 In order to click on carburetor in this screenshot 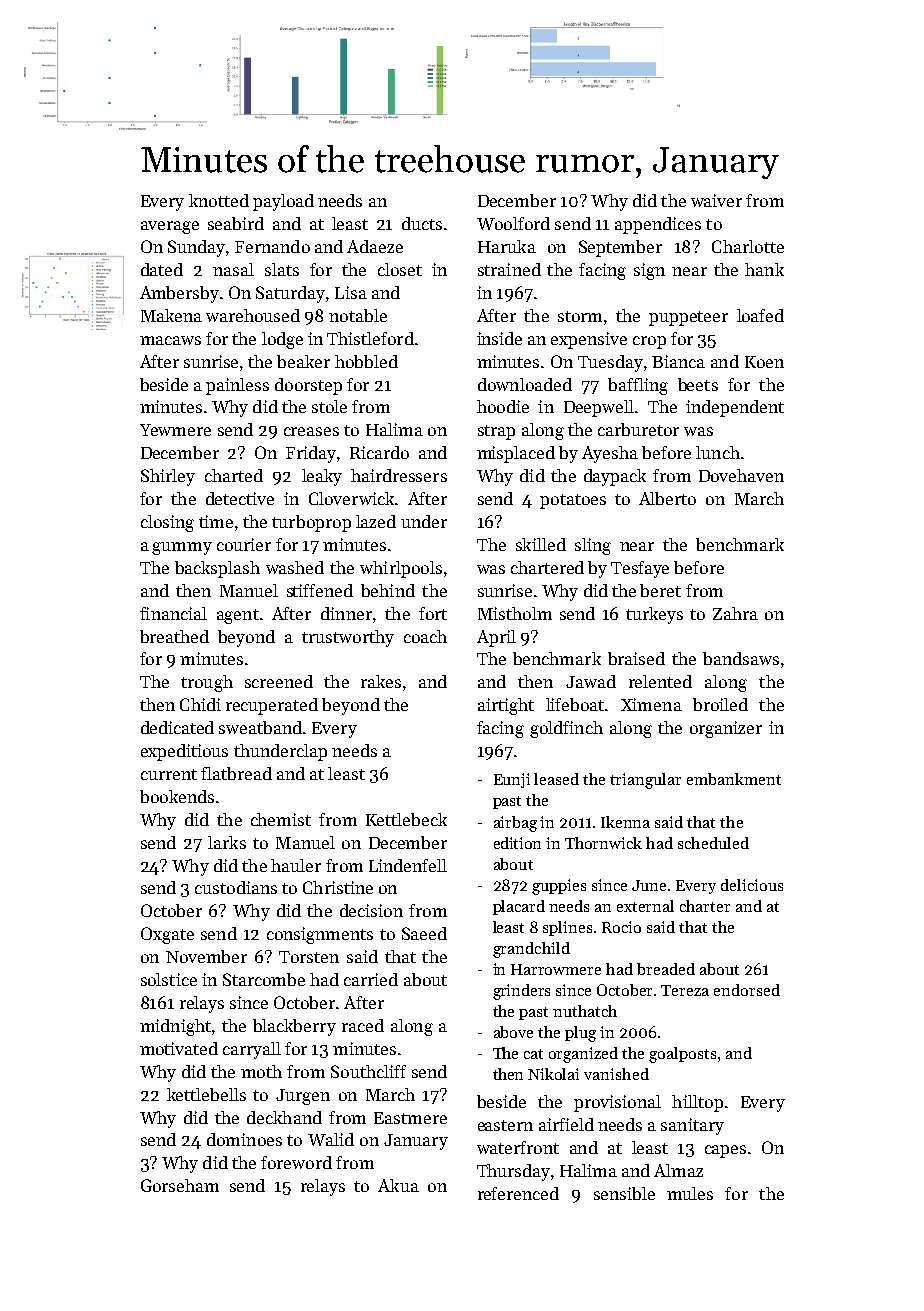, I will do `click(638, 429)`.
